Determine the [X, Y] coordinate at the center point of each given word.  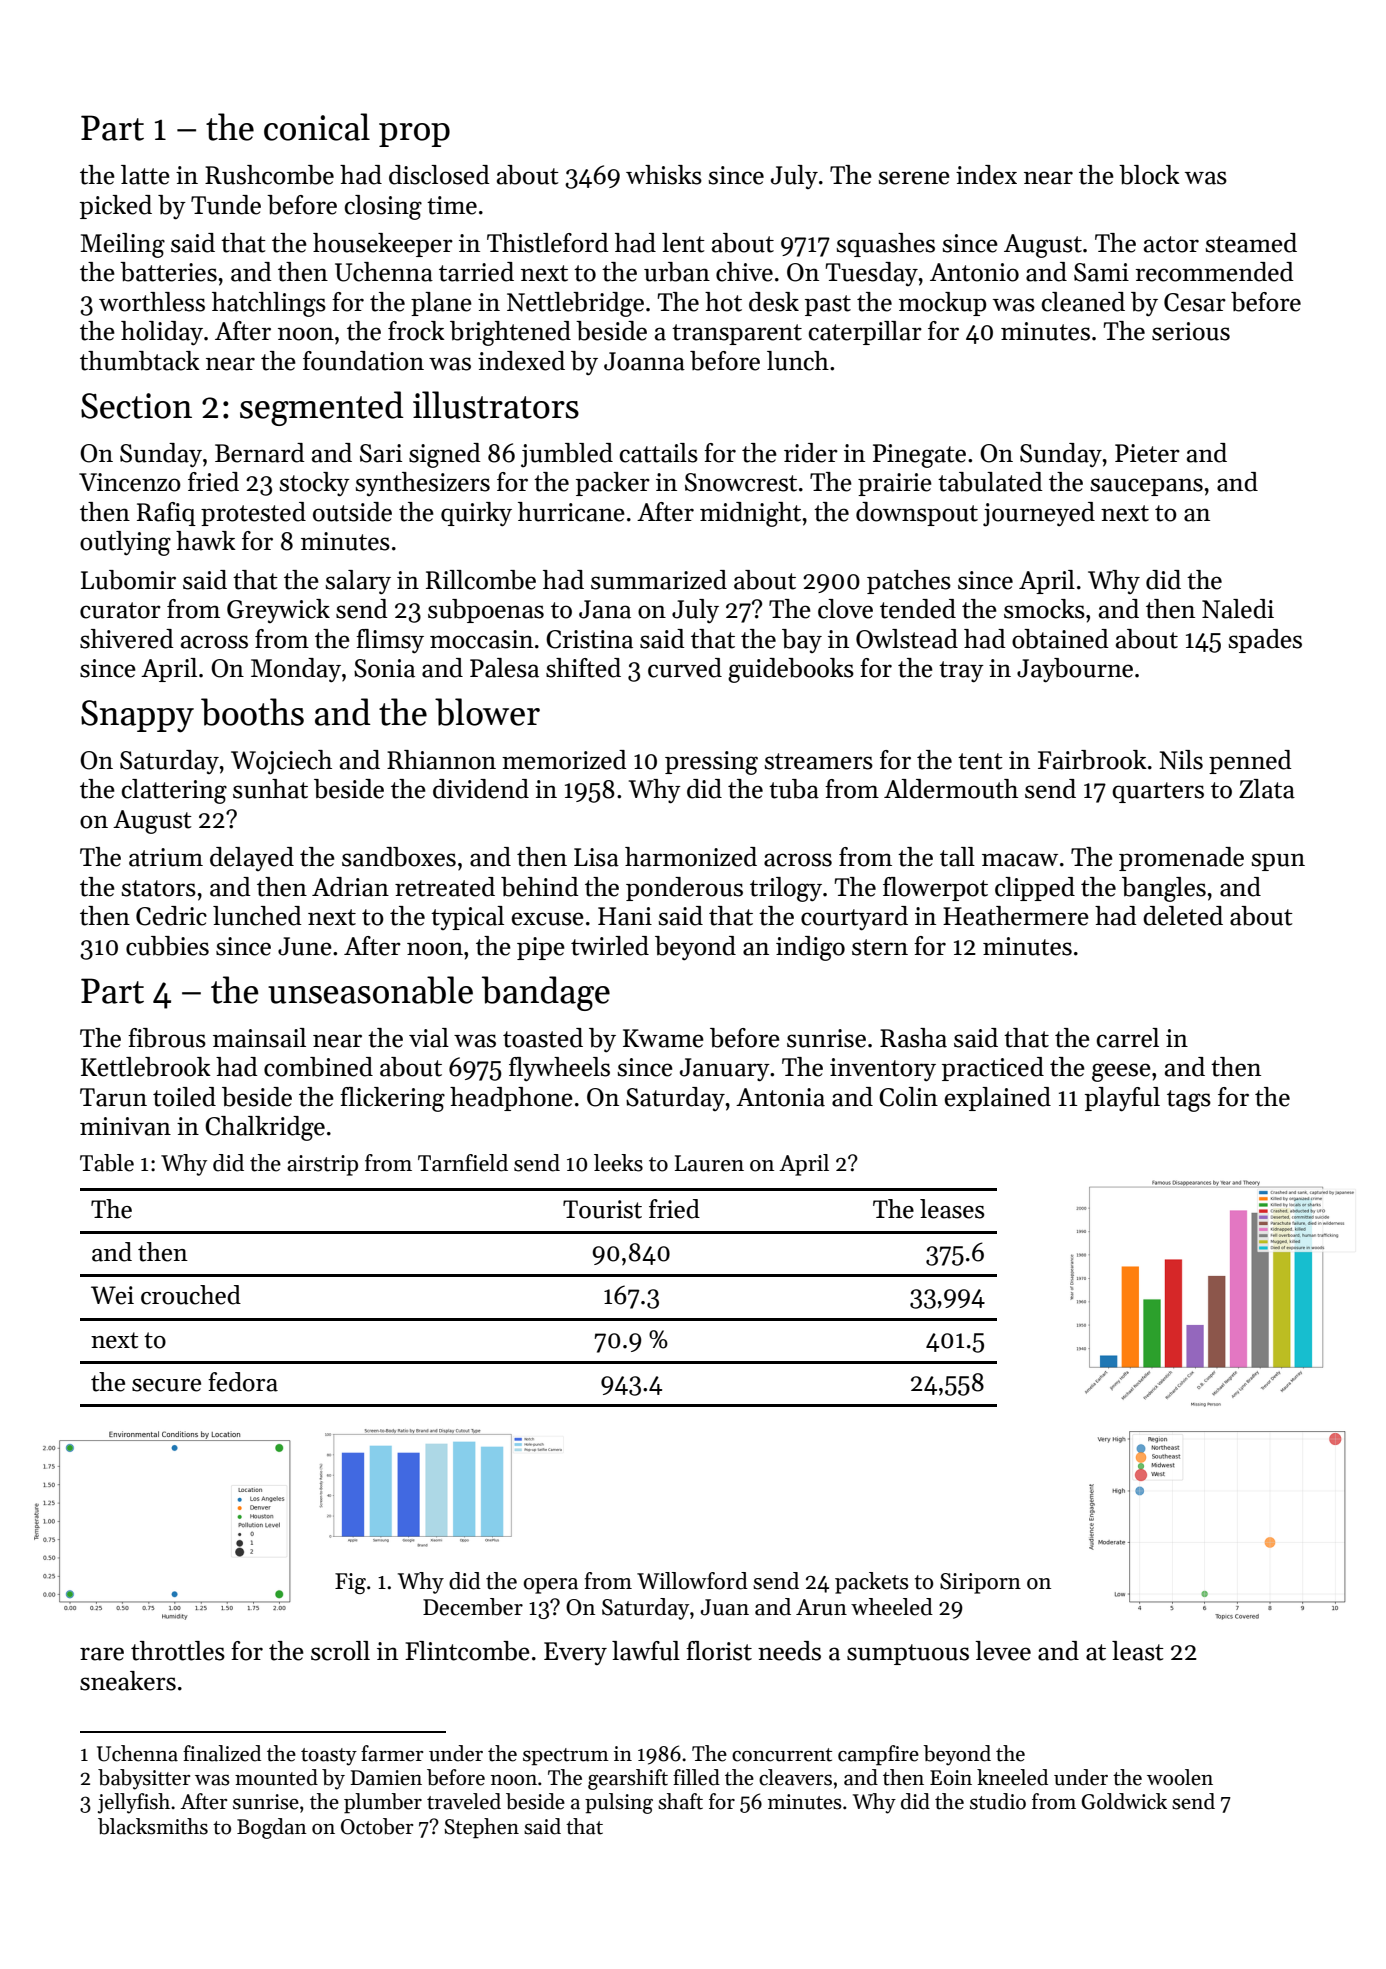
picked [116, 207]
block [1149, 175]
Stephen [481, 1828]
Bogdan [272, 1828]
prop [414, 135]
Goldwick [1124, 1801]
